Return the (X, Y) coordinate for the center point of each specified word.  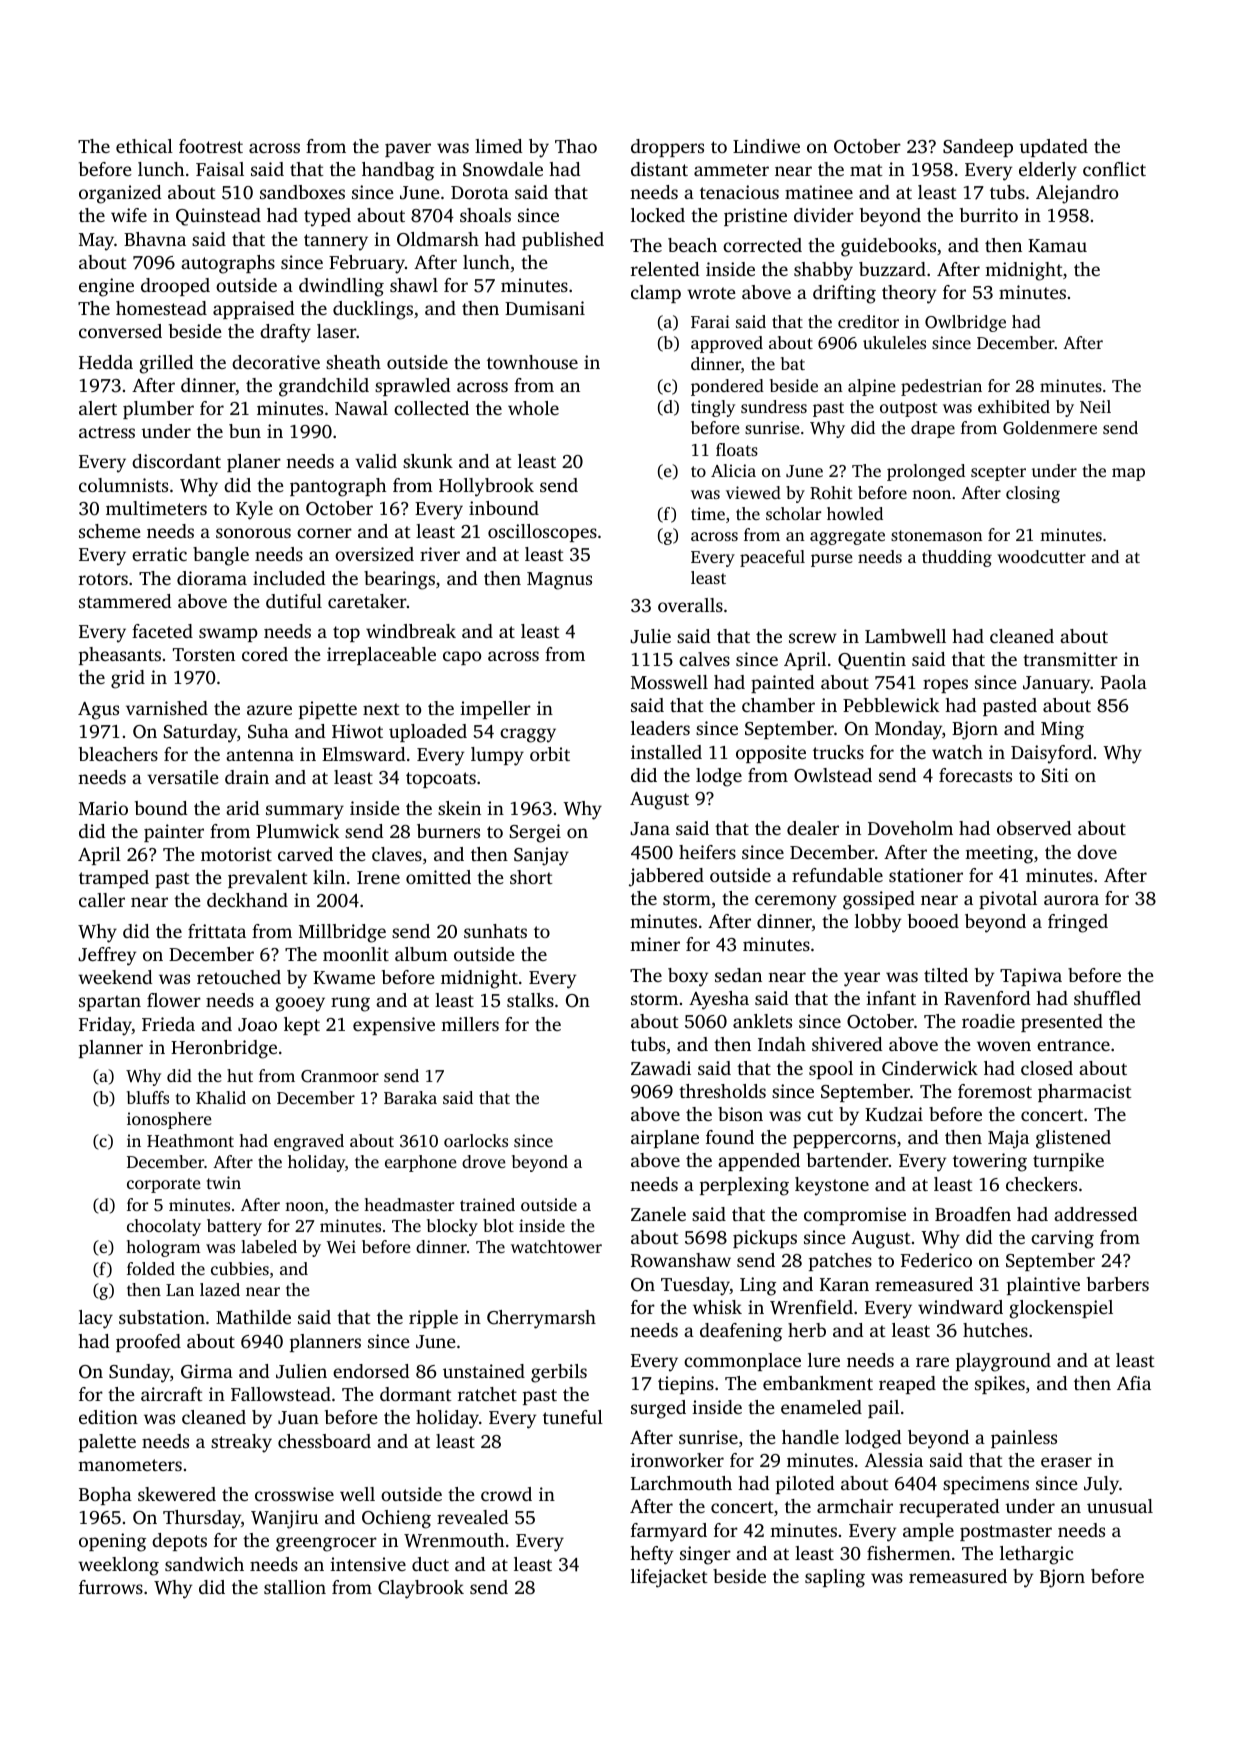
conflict (1114, 169)
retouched (239, 977)
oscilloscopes (542, 533)
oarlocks (476, 1140)
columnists (123, 485)
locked (658, 215)
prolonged (926, 472)
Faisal (220, 169)
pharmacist (1085, 1093)
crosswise (294, 1494)
